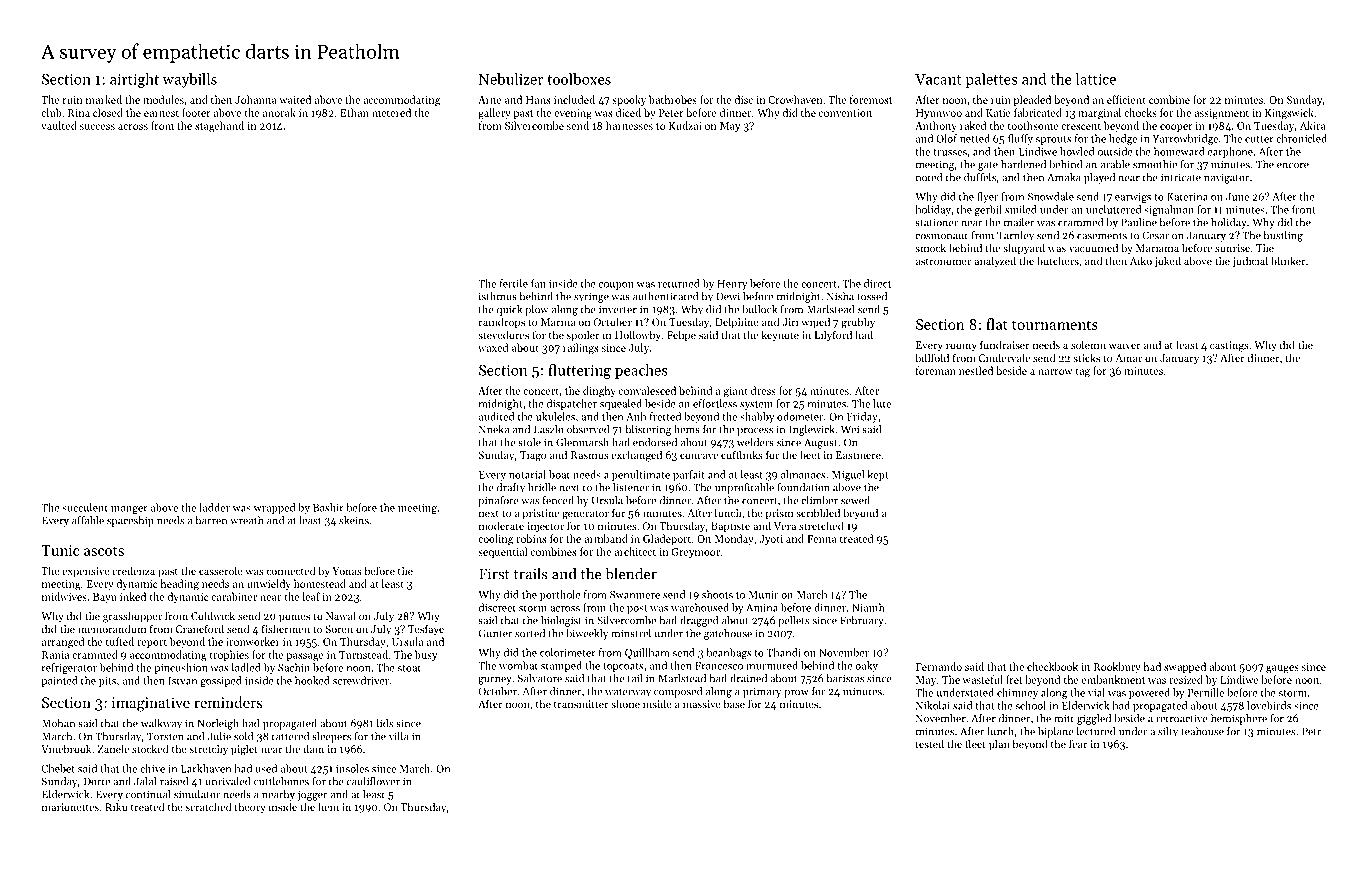 This page has width=1372, height=887. What do you see at coordinates (866, 666) in the page?
I see `oaky` at bounding box center [866, 666].
